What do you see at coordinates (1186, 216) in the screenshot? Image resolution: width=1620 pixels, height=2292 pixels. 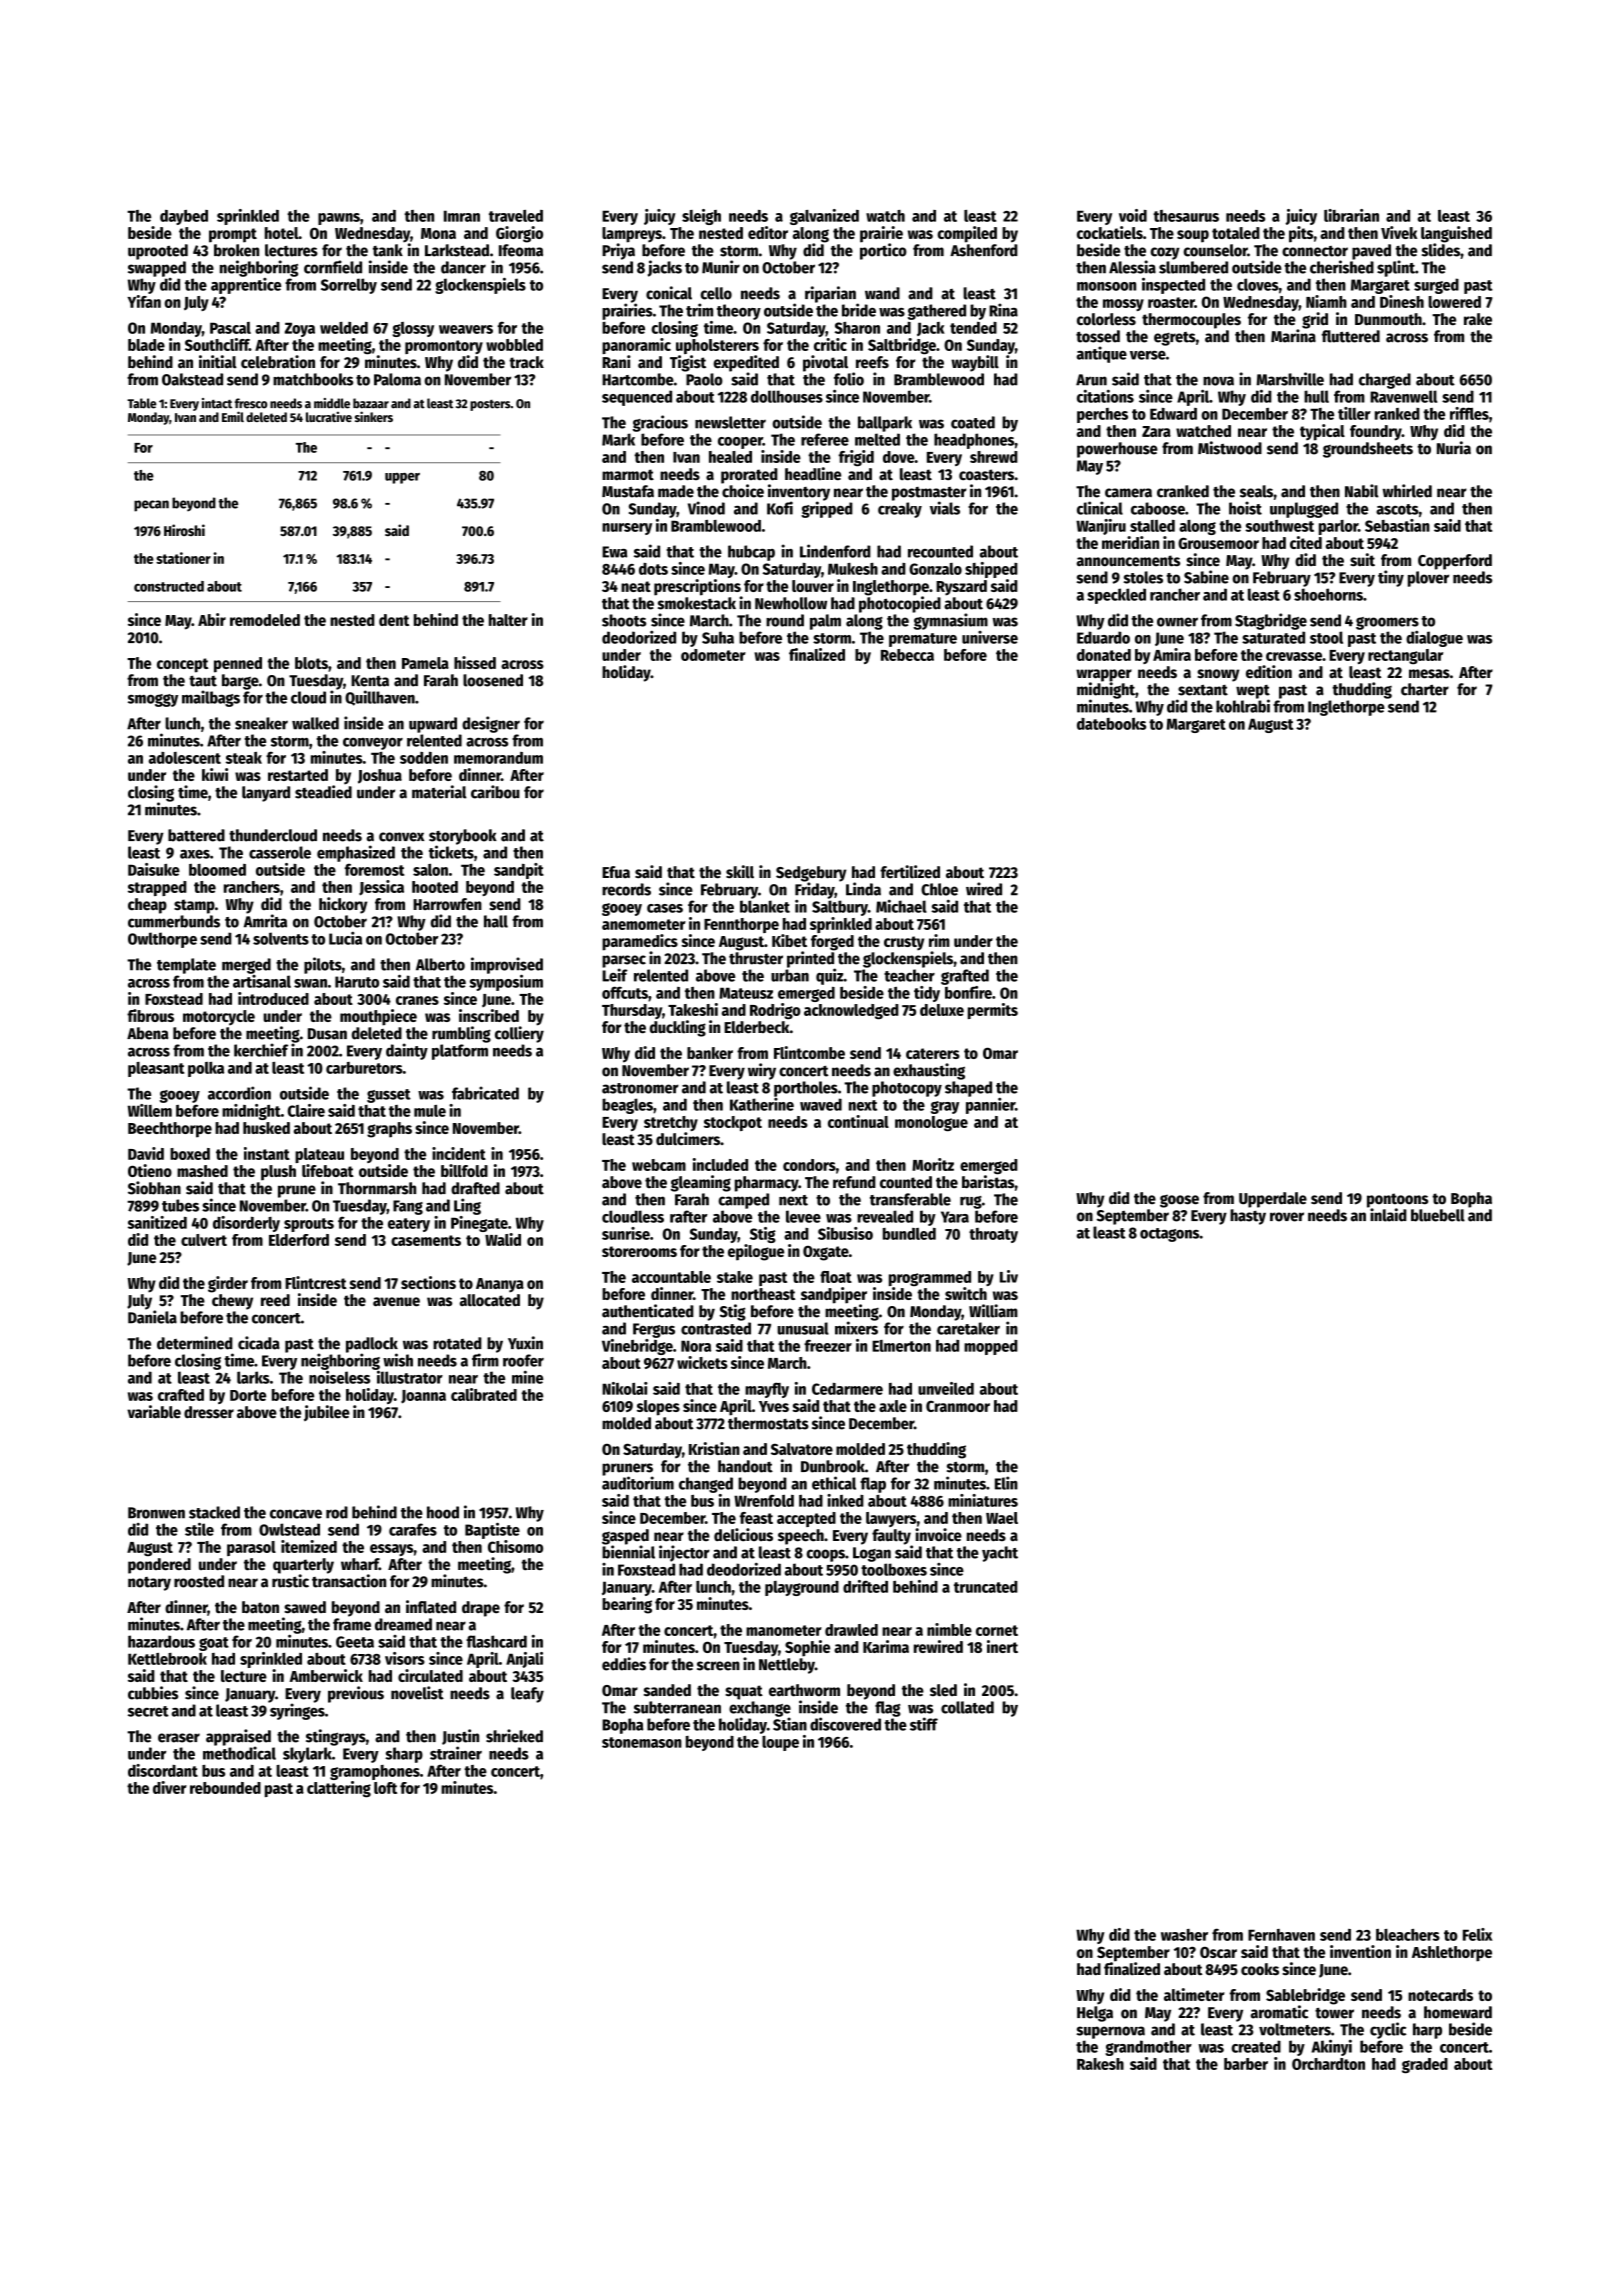 I see `thesaurus` at bounding box center [1186, 216].
